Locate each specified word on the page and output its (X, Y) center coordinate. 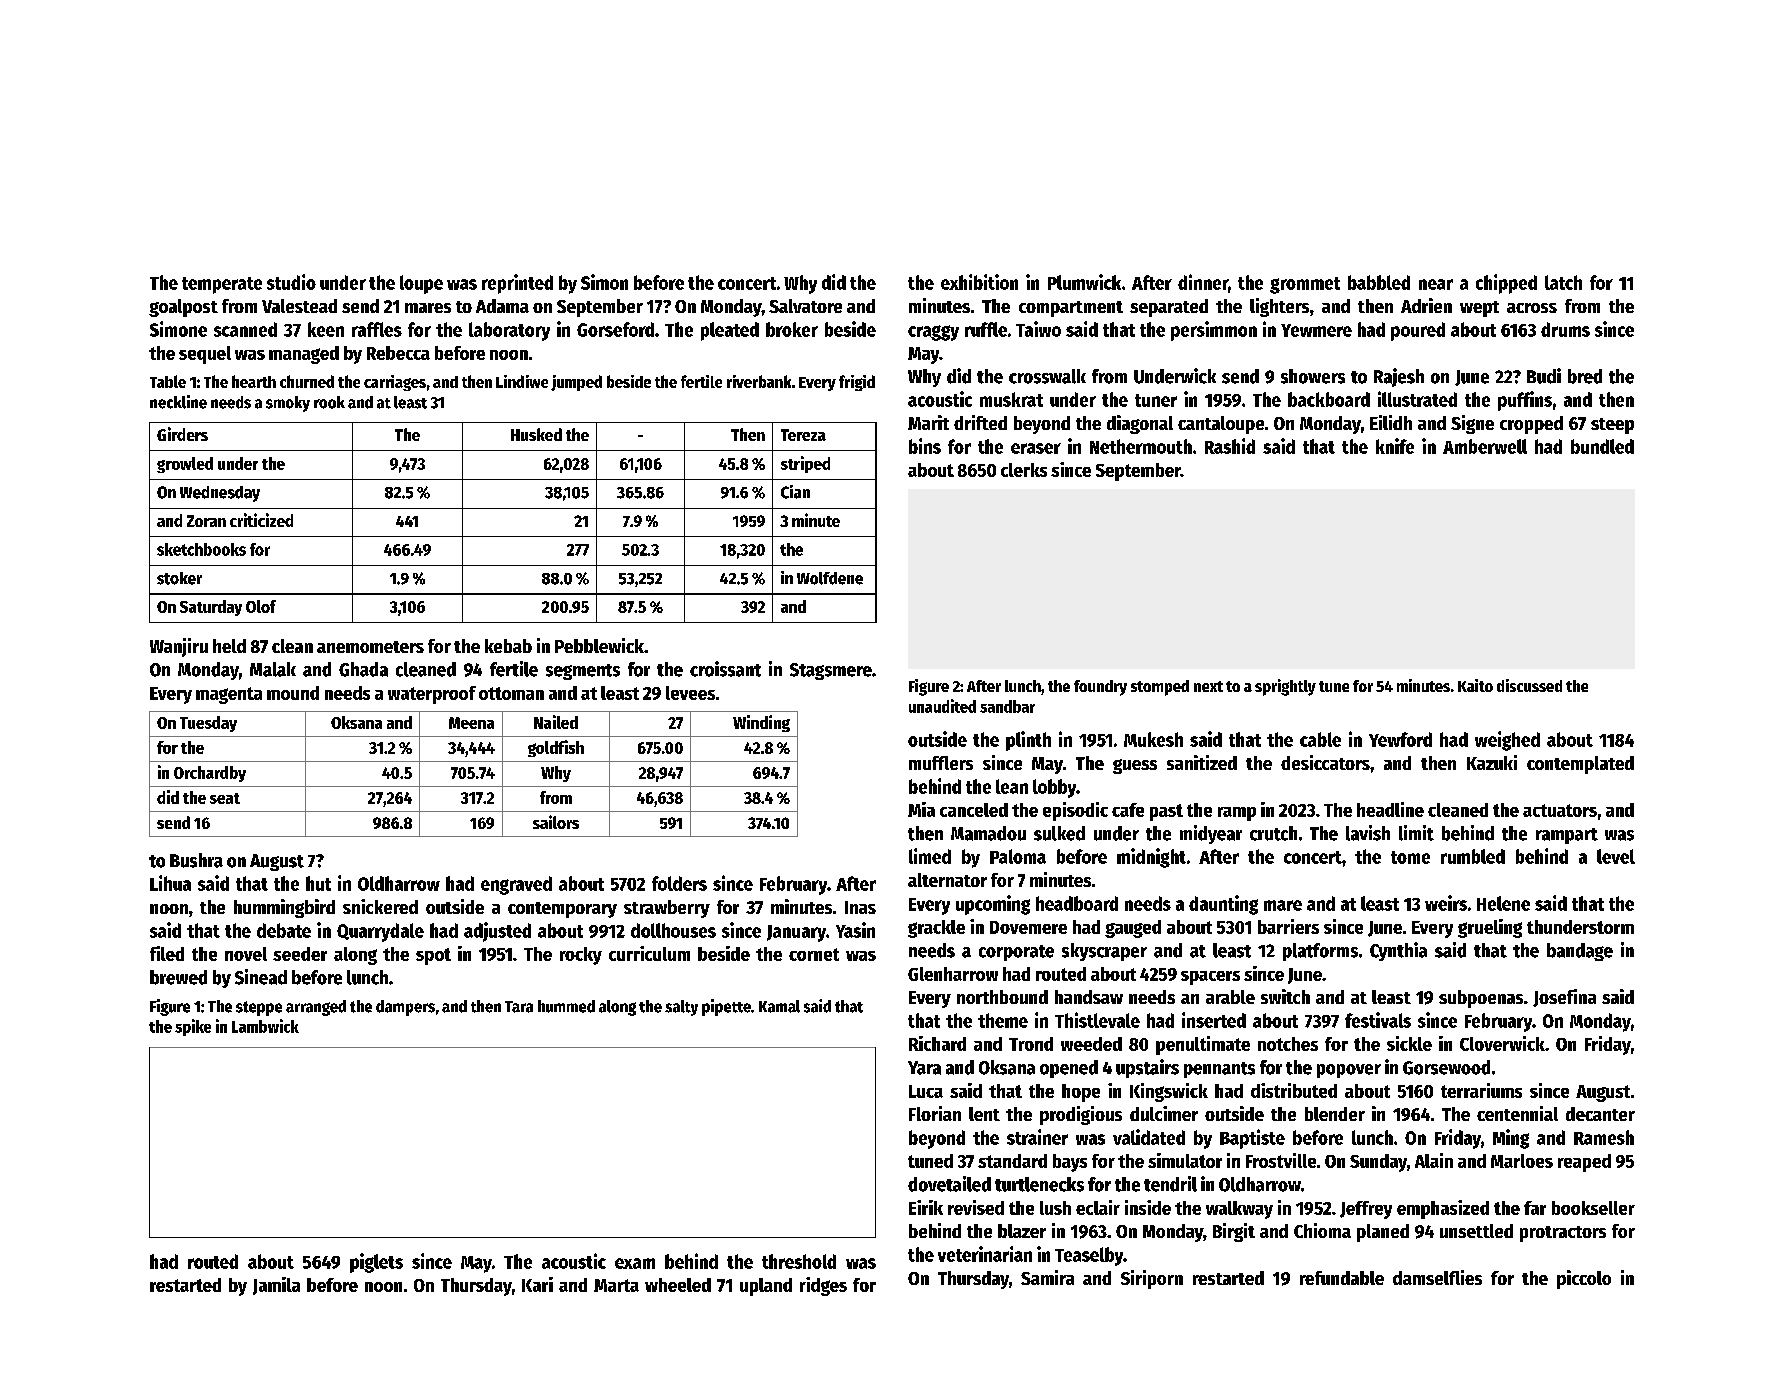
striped (805, 464)
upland (766, 1287)
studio (291, 282)
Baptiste (1252, 1139)
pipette (726, 1007)
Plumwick (1084, 282)
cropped (1531, 425)
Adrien (1426, 305)
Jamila (276, 1286)
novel (246, 954)
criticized (261, 520)
